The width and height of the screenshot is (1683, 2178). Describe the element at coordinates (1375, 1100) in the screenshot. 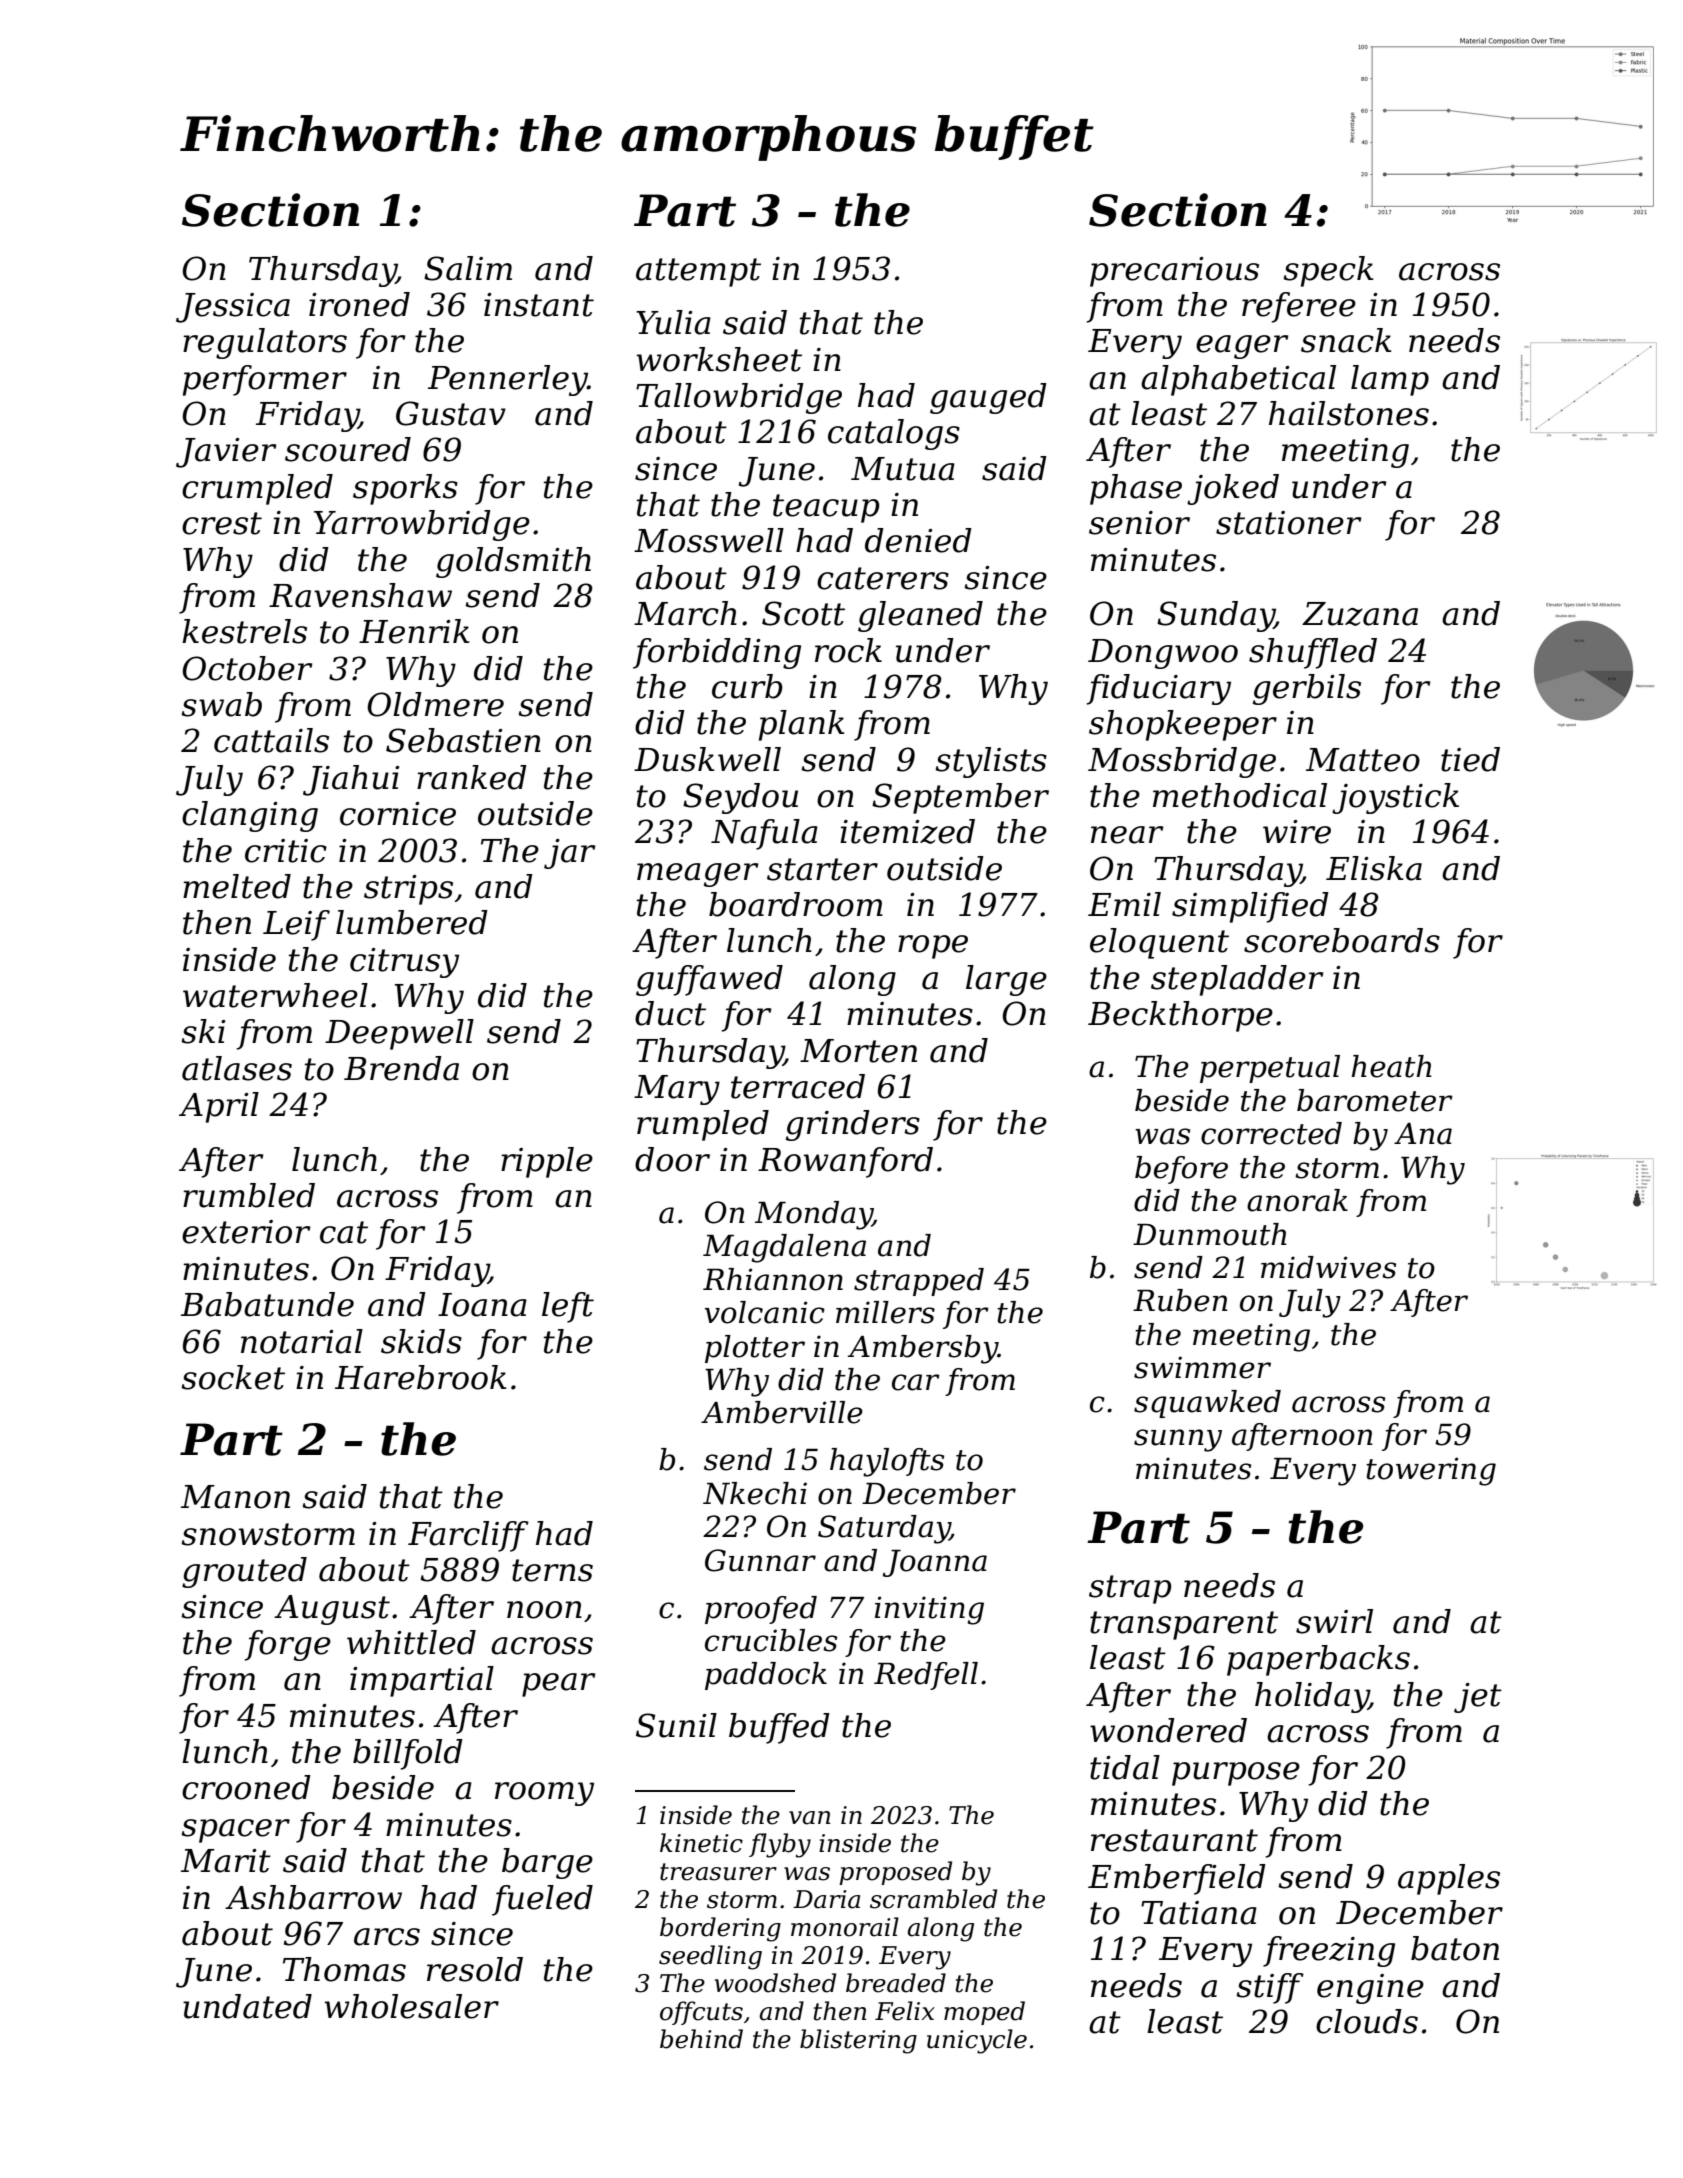

I see `barometer` at that location.
